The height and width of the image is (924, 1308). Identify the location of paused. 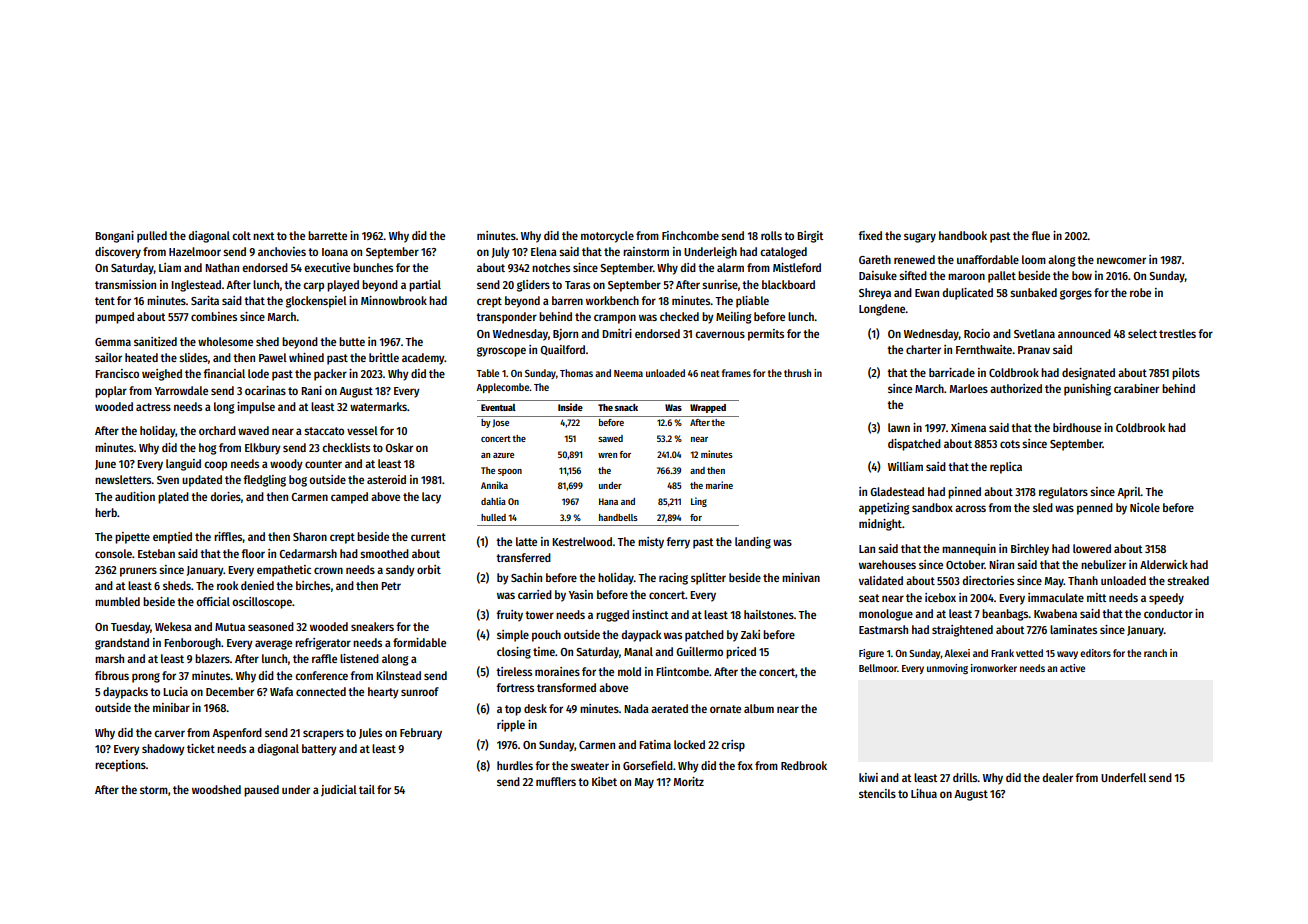
(261, 791).
